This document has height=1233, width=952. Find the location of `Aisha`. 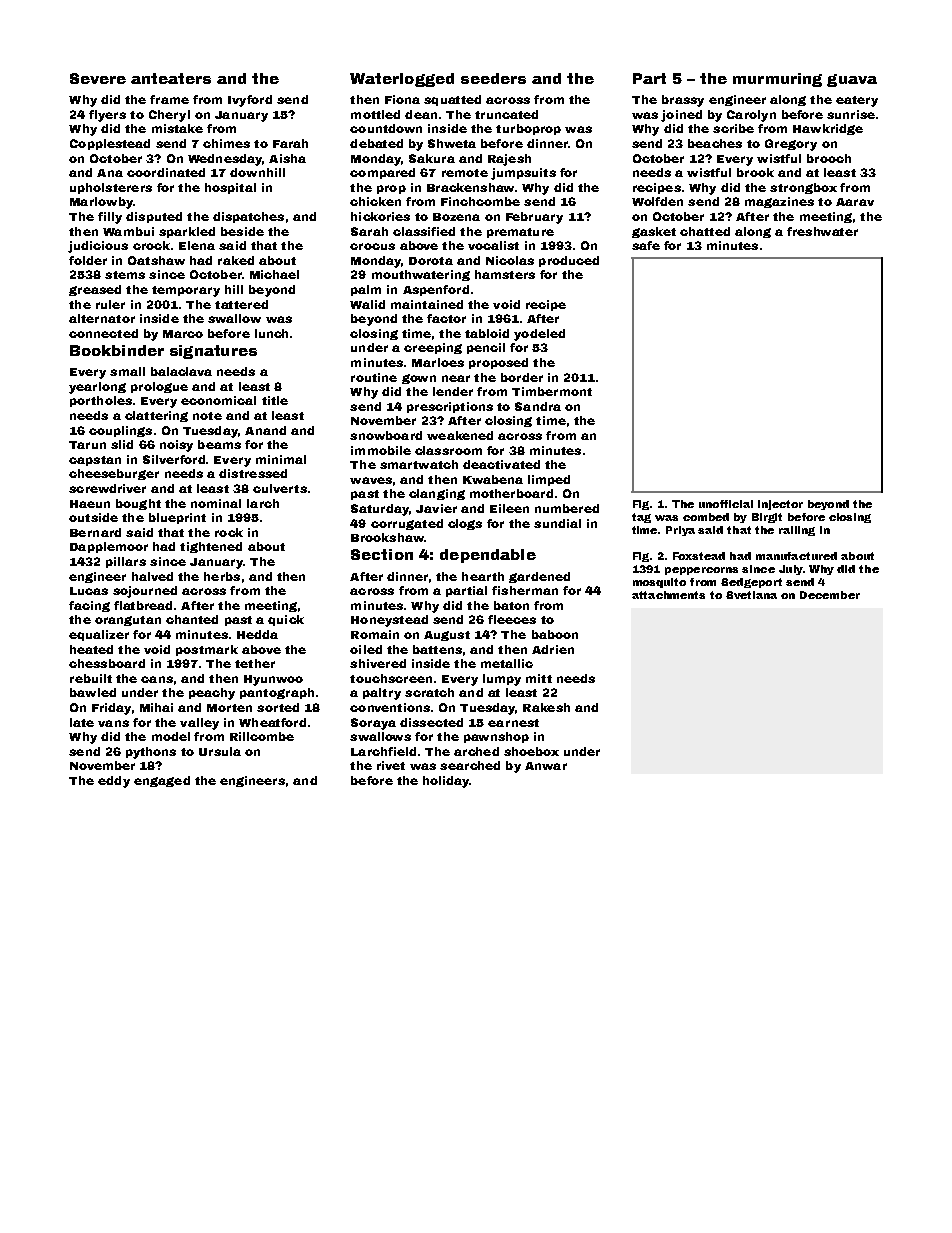

Aisha is located at coordinates (287, 158).
